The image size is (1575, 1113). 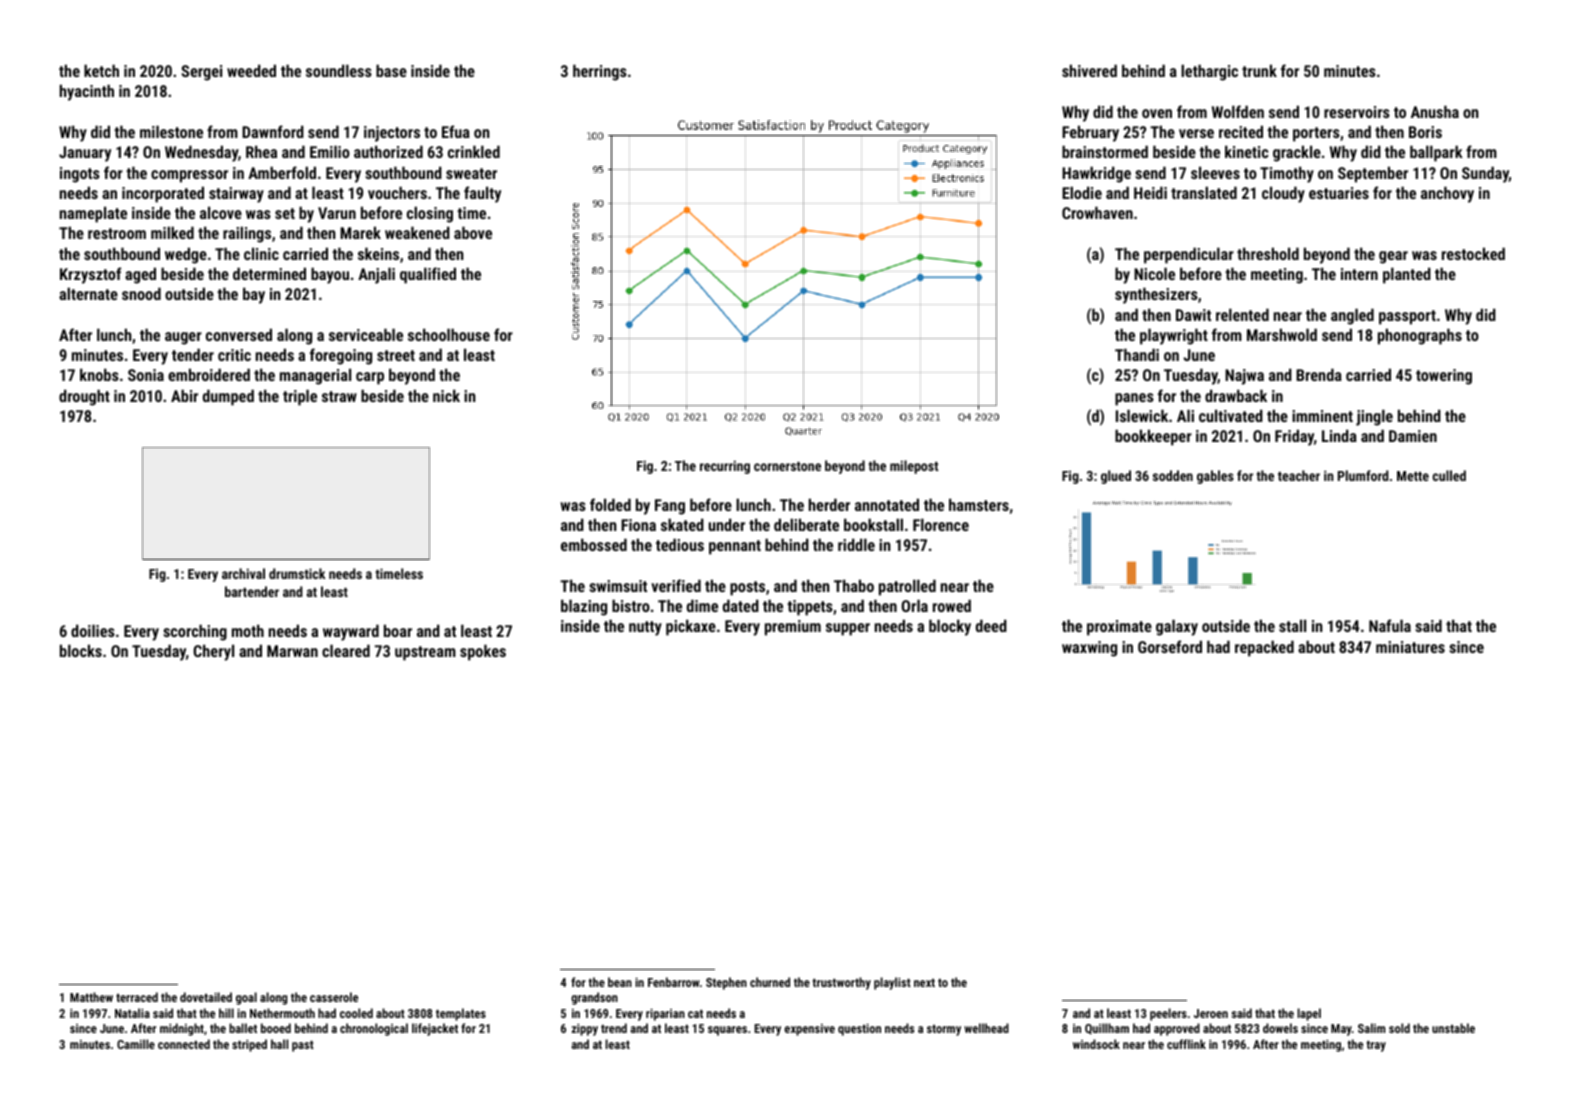 I want to click on culled, so click(x=1449, y=475).
